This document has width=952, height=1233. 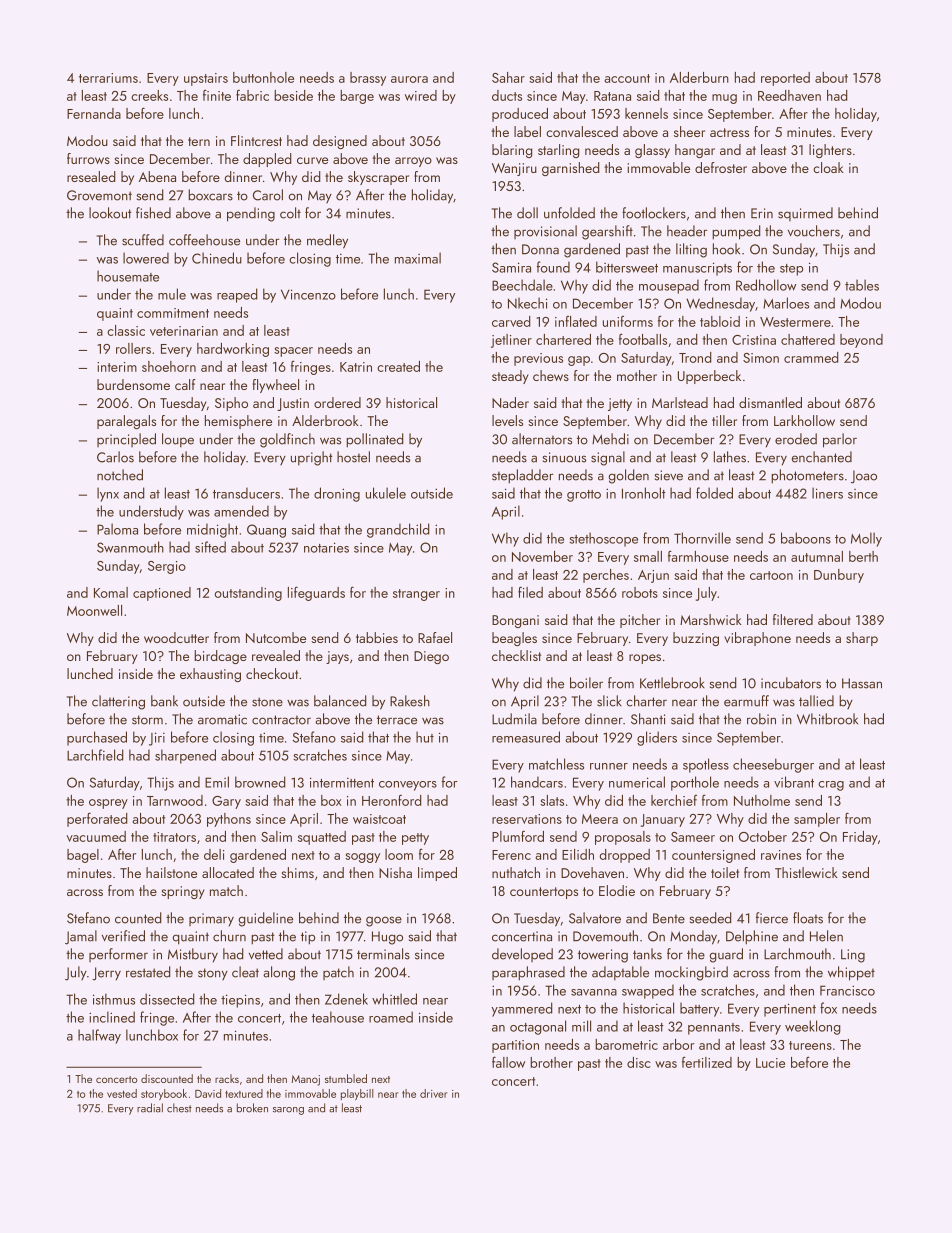 What do you see at coordinates (217, 782) in the document?
I see `Emil` at bounding box center [217, 782].
